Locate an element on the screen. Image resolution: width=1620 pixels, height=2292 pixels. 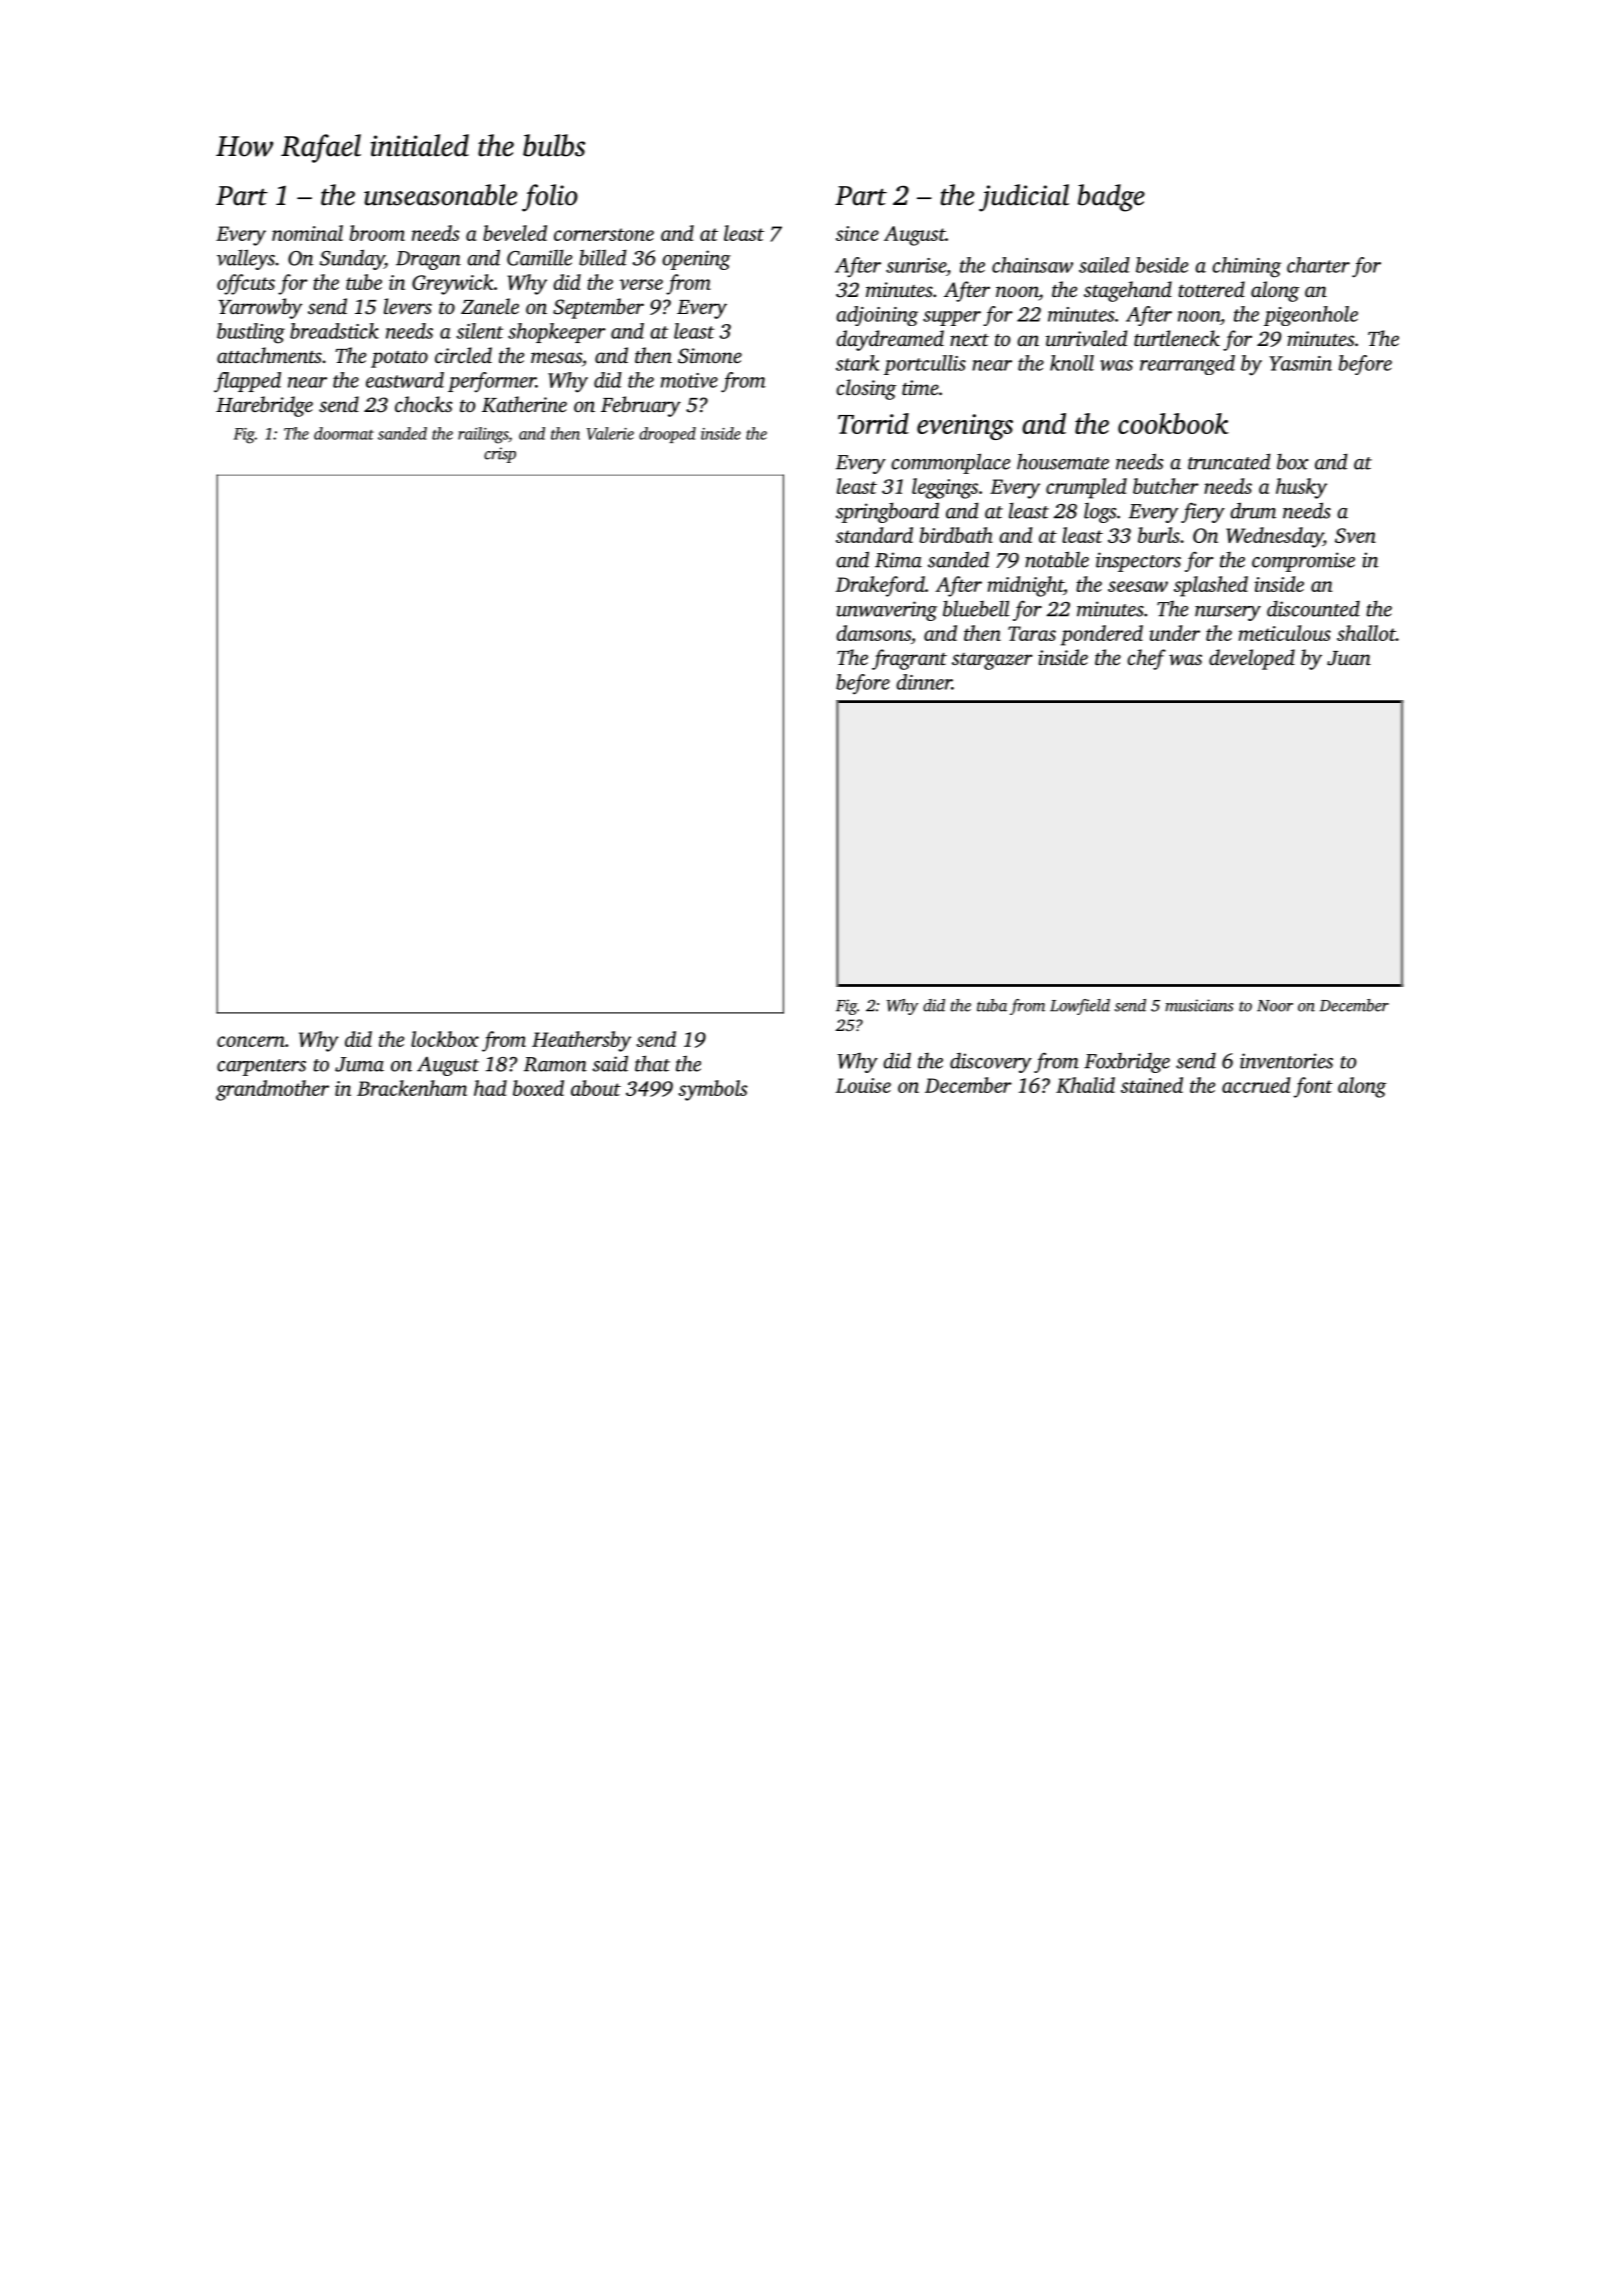
crisp is located at coordinates (500, 455).
